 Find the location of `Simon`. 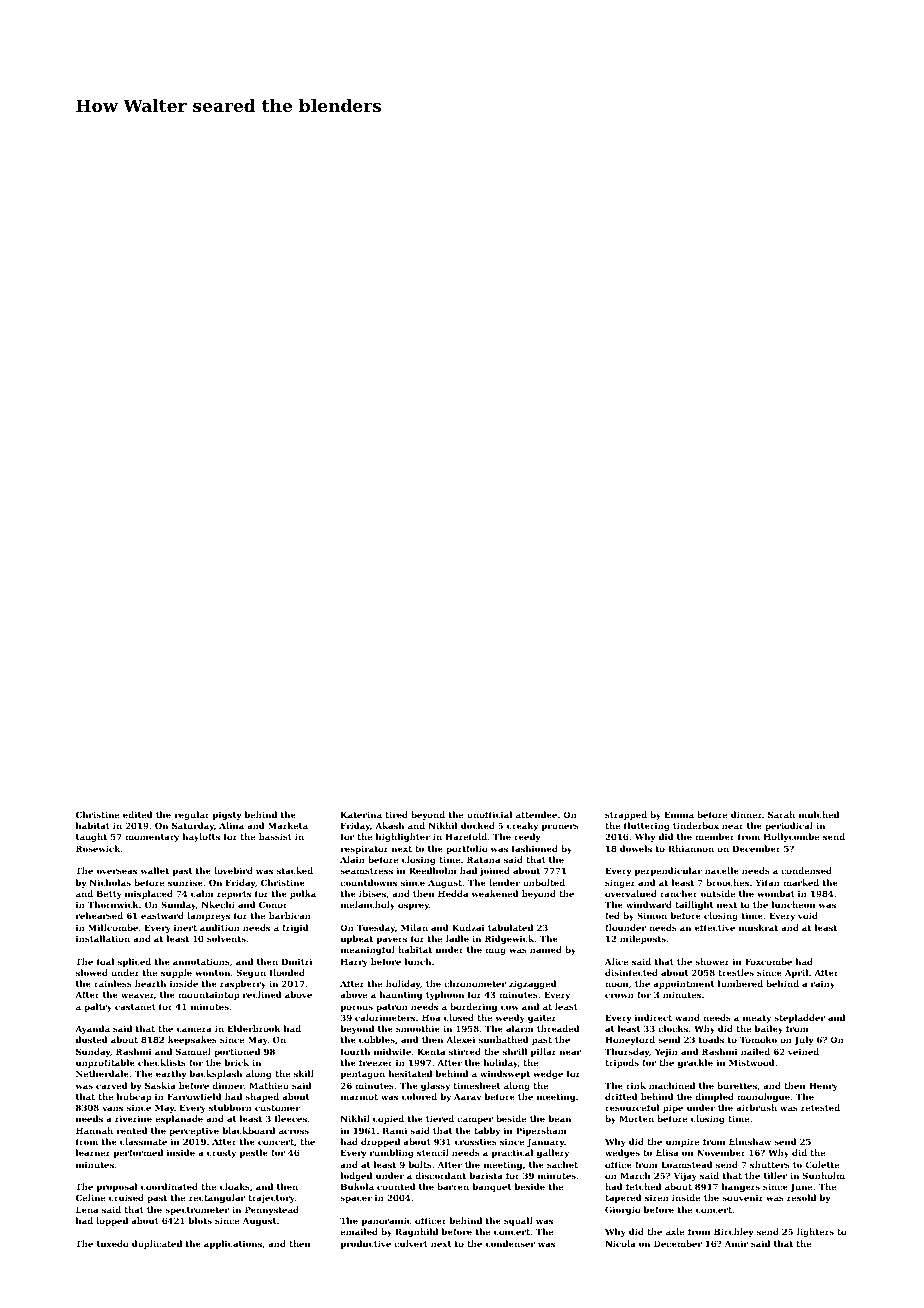

Simon is located at coordinates (652, 915).
